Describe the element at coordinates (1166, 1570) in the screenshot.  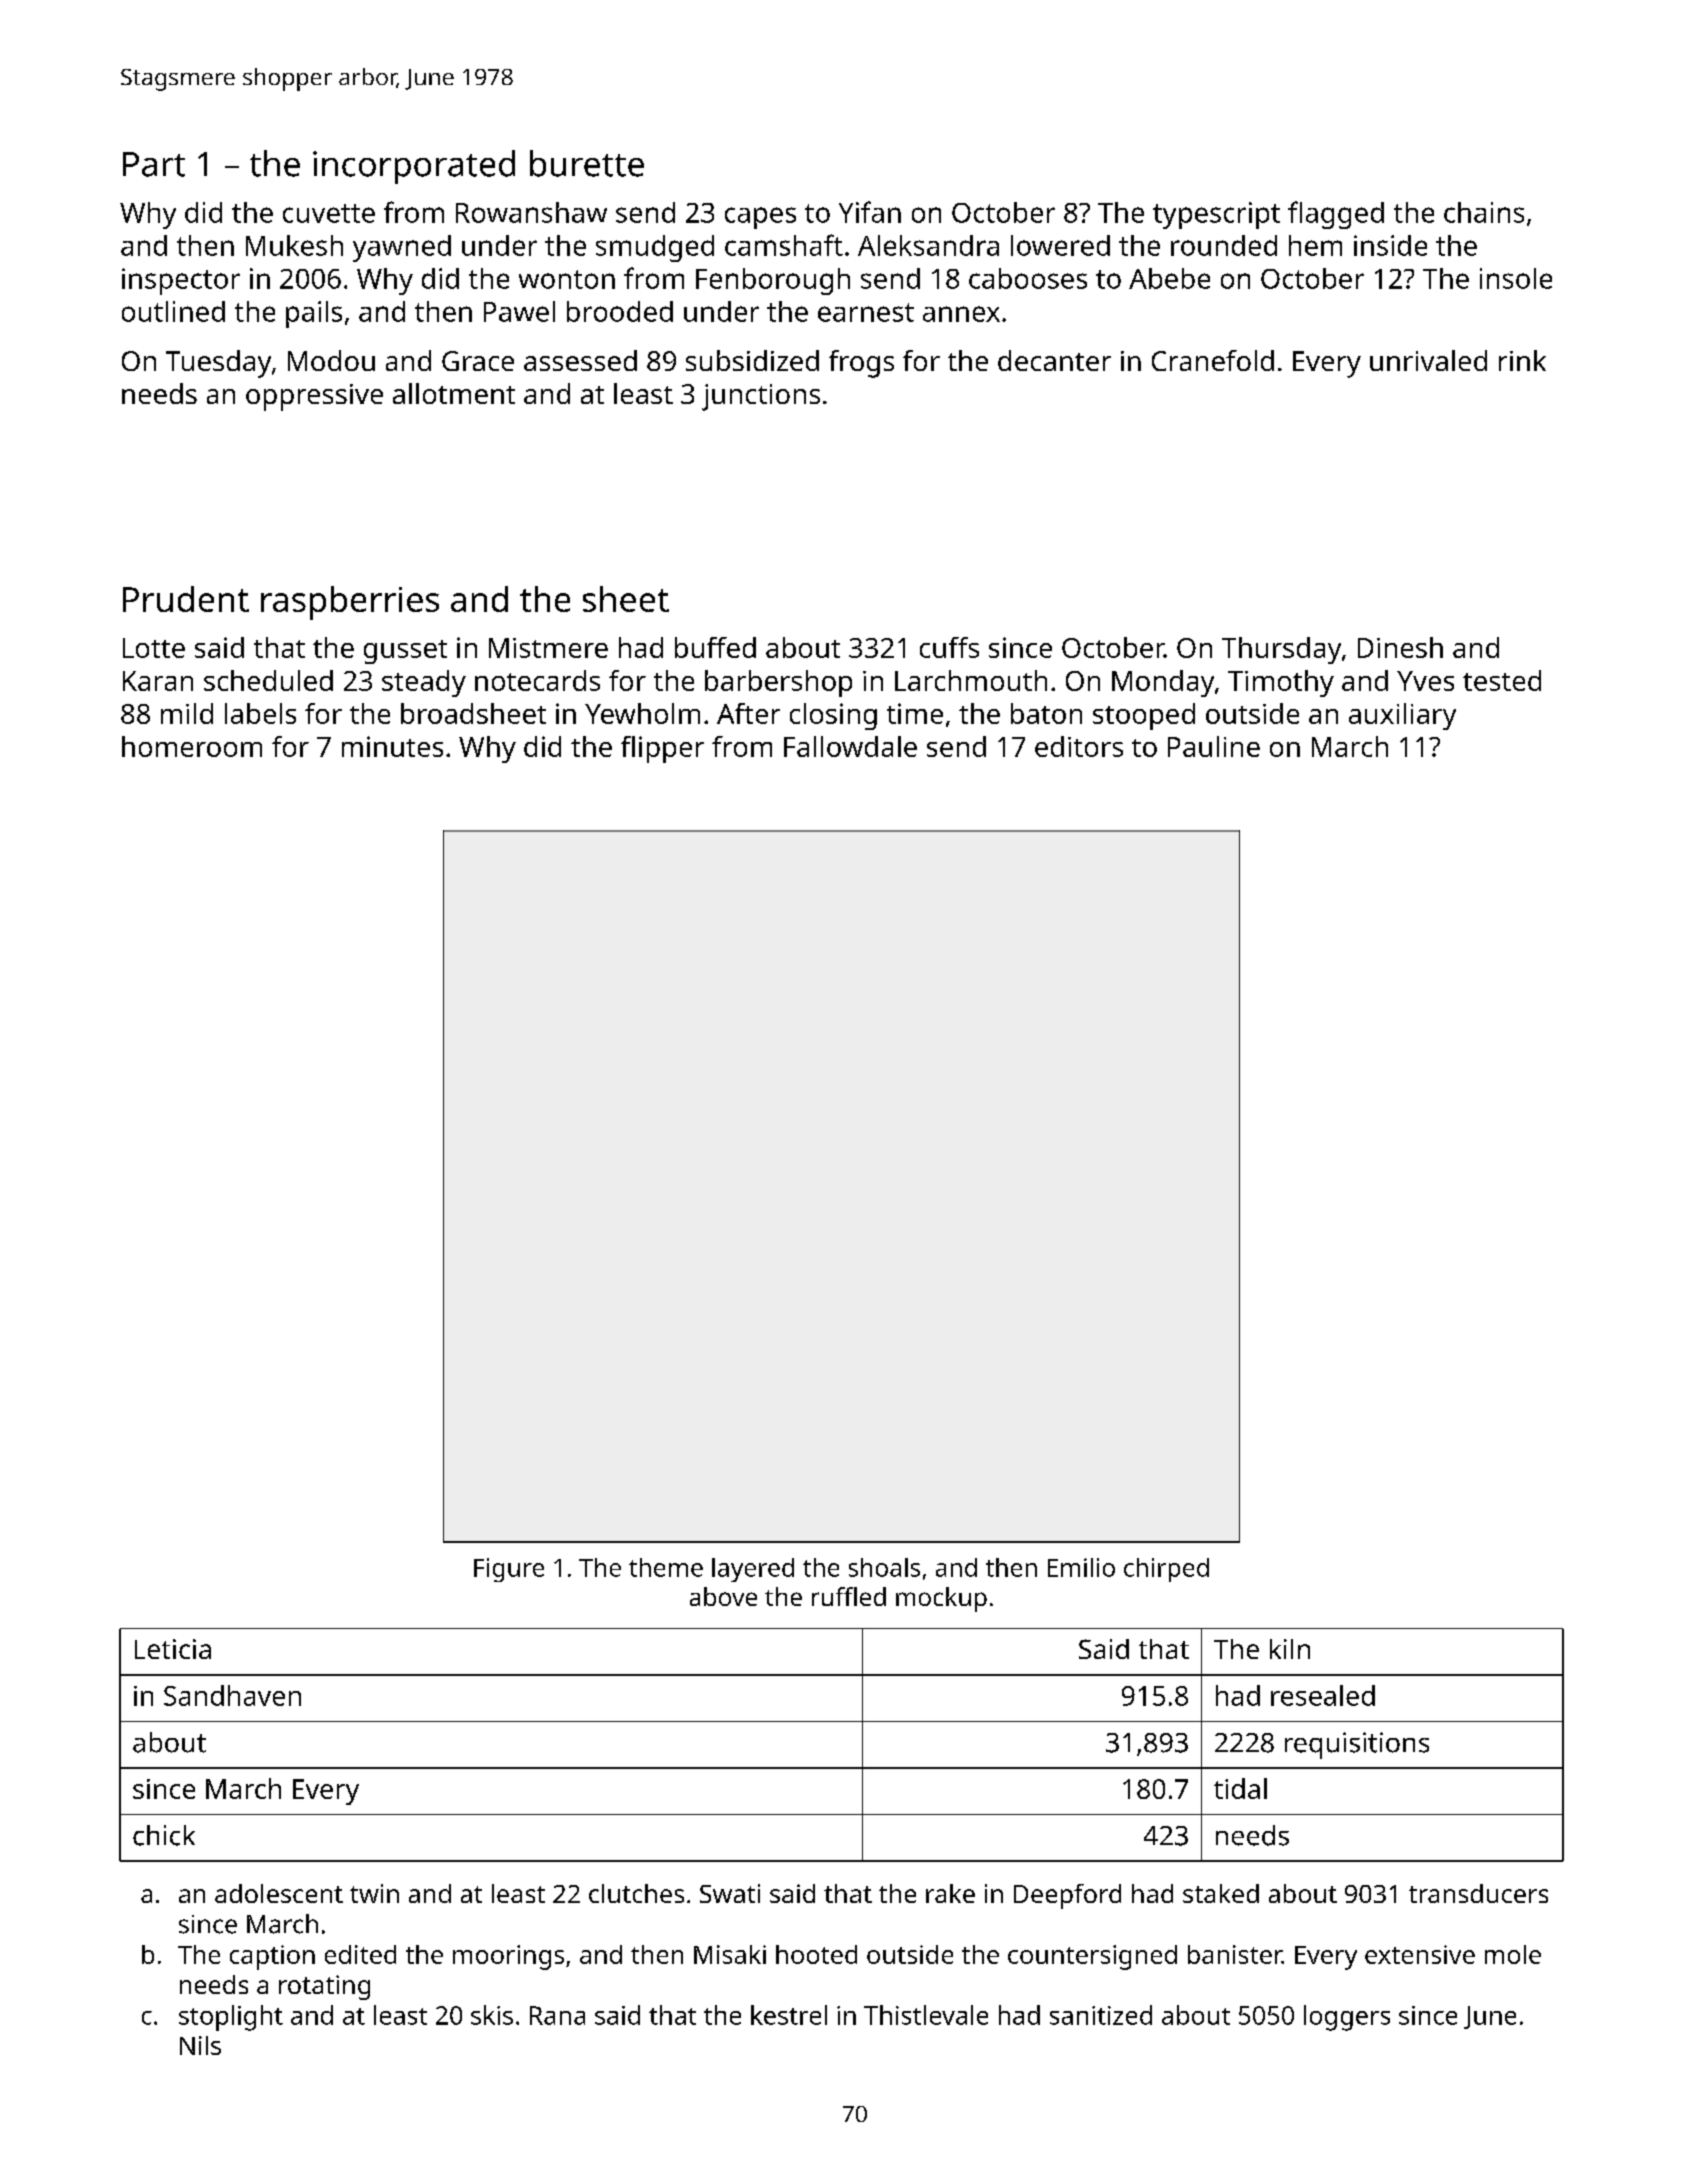
I see `chirped` at that location.
